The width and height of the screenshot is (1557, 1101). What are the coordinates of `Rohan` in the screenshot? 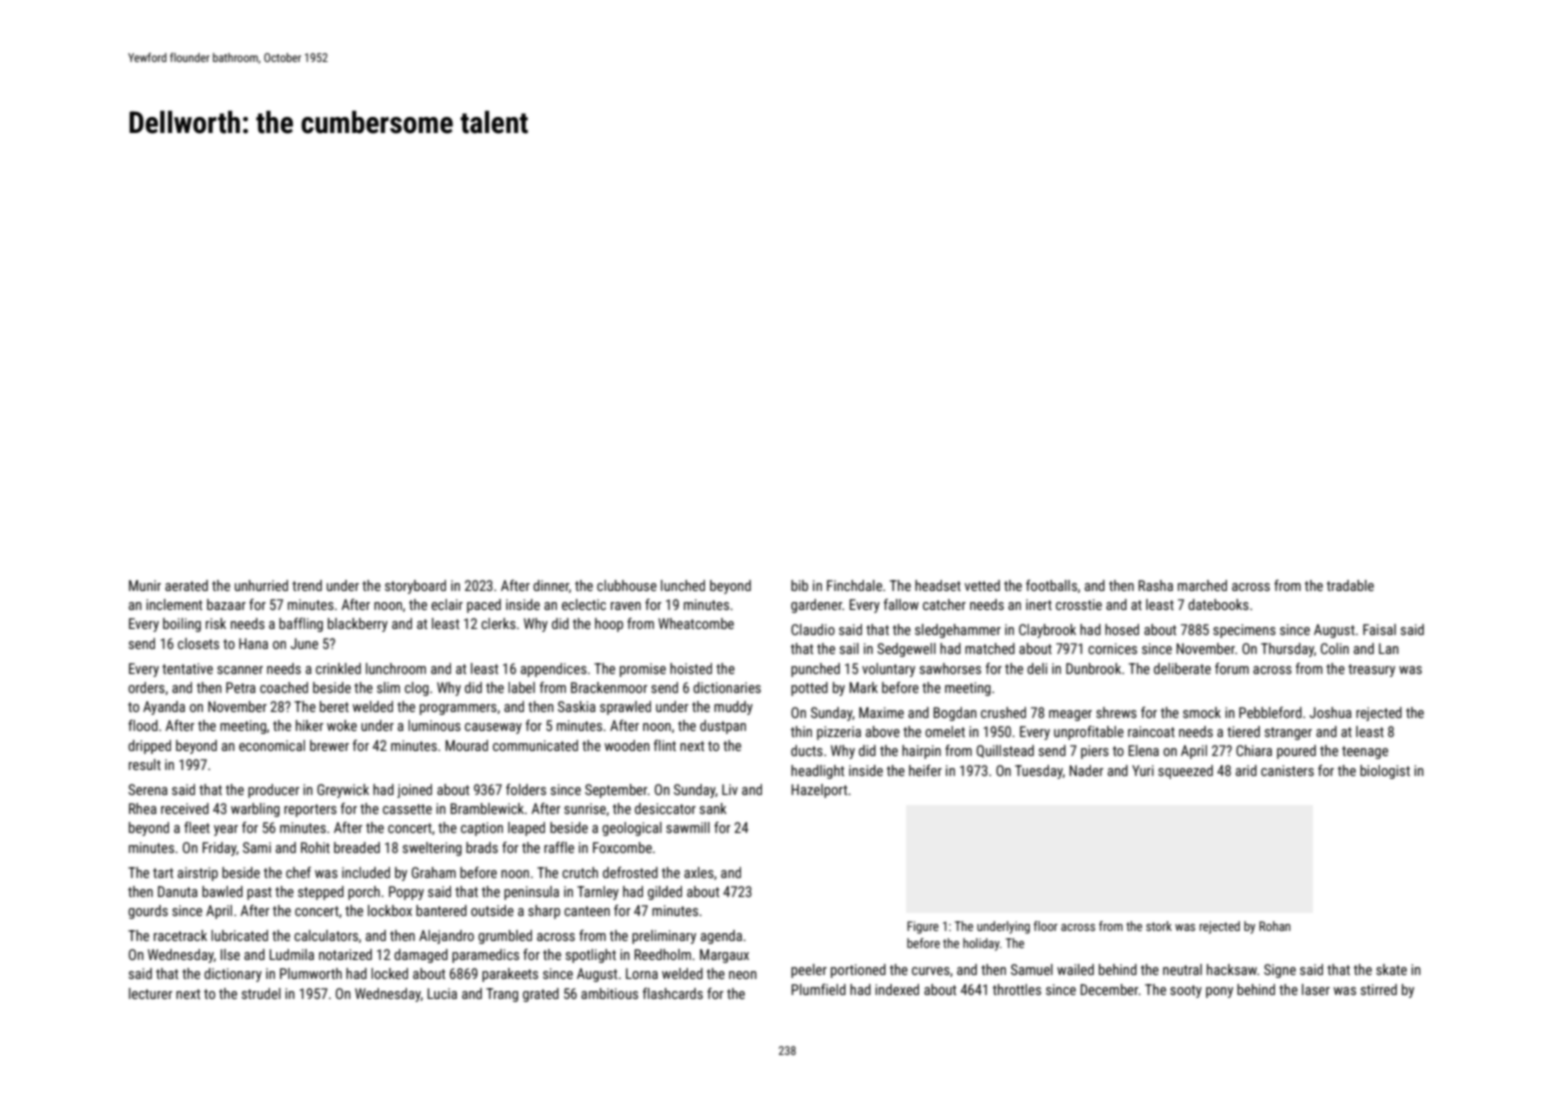 It's located at (1275, 926).
